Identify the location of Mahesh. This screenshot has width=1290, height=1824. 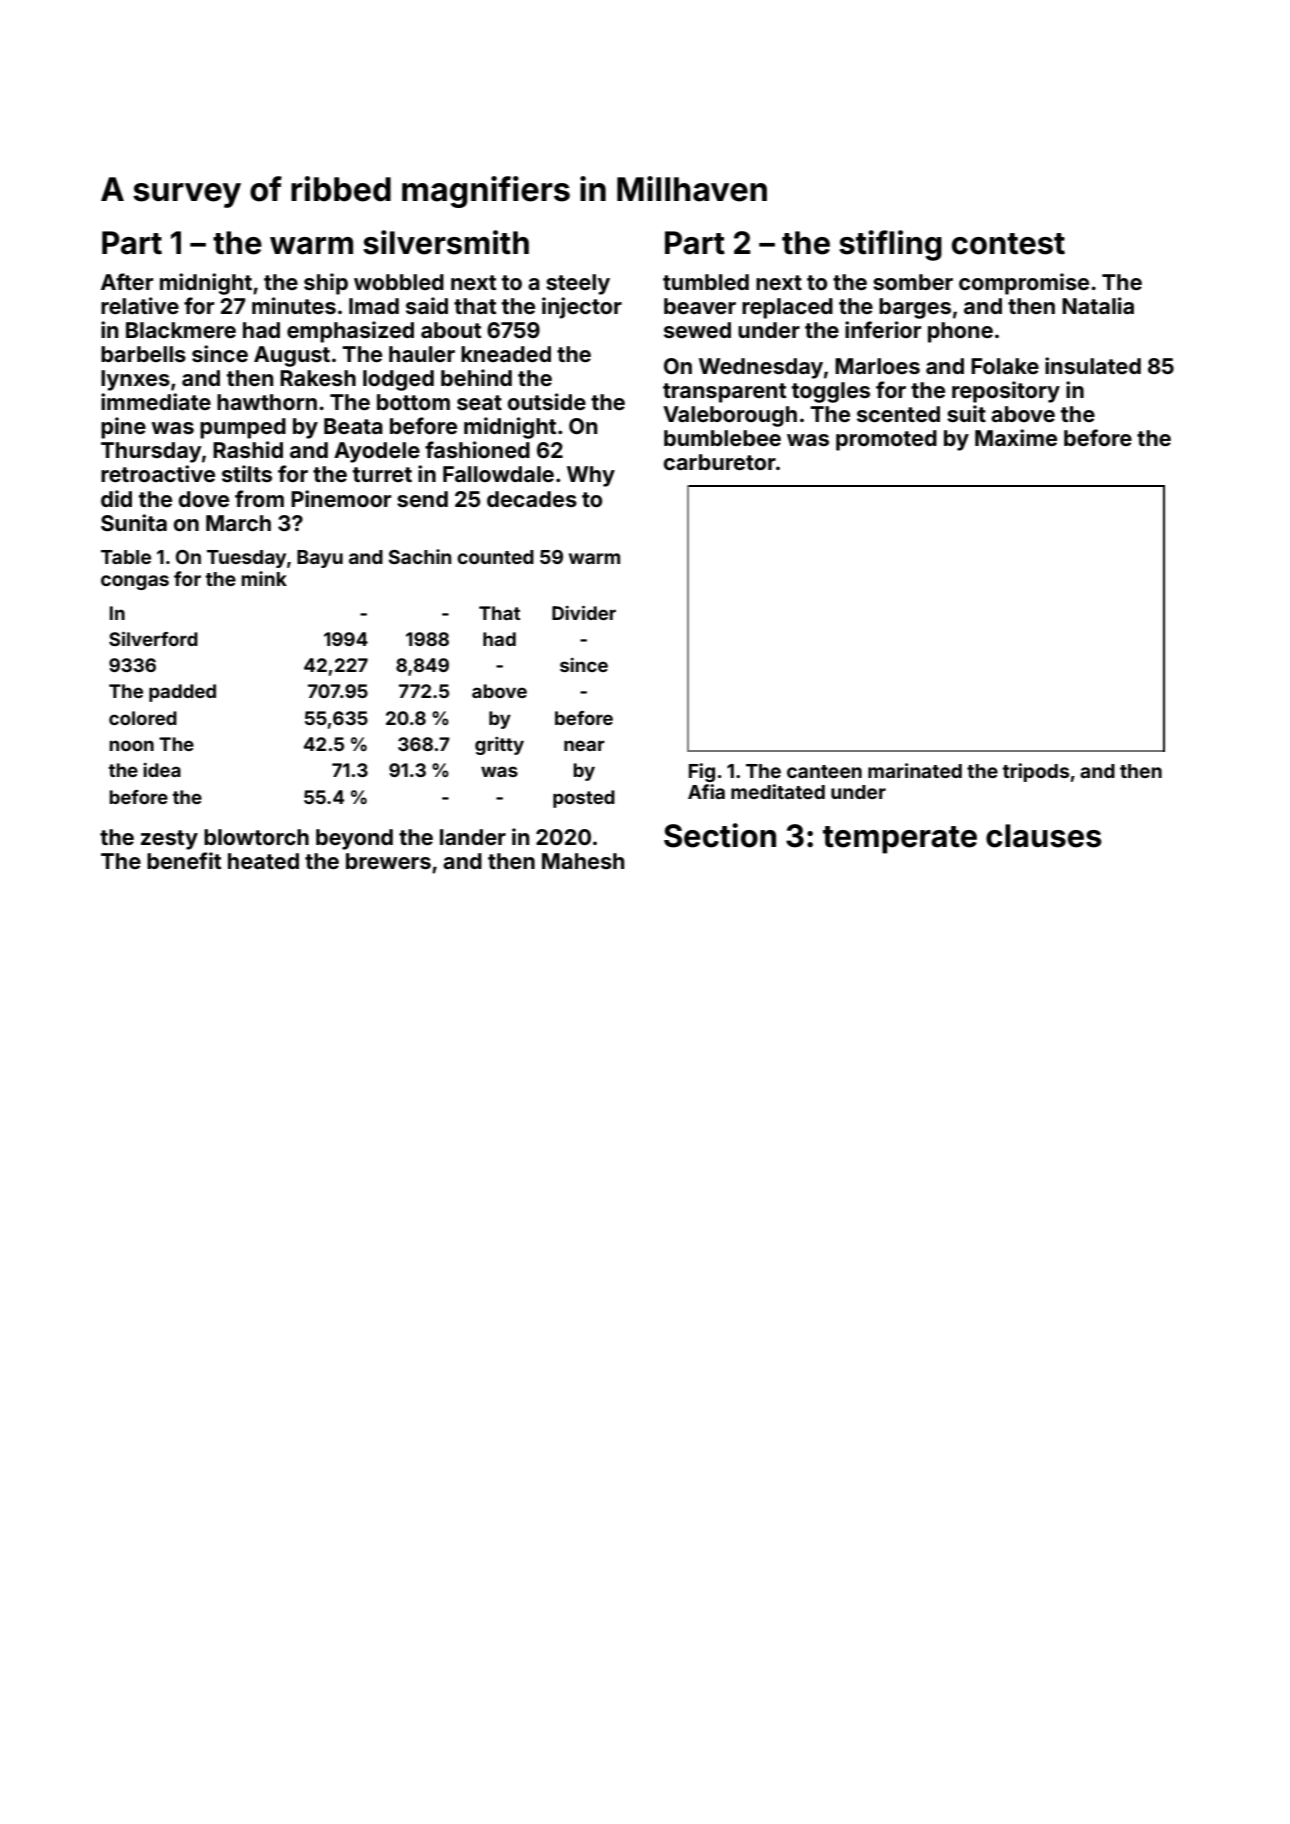
(583, 861).
